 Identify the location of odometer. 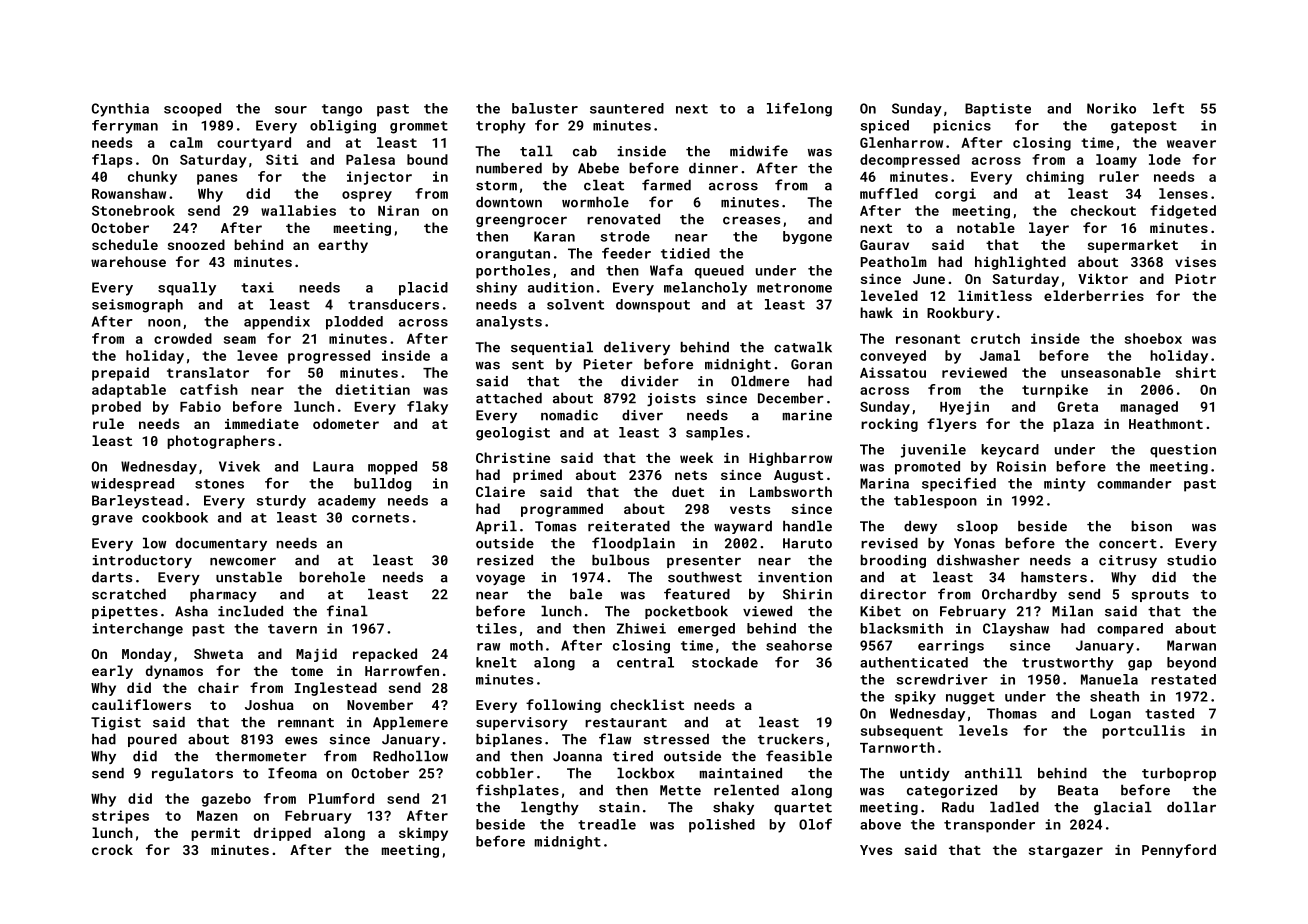
(346, 423).
